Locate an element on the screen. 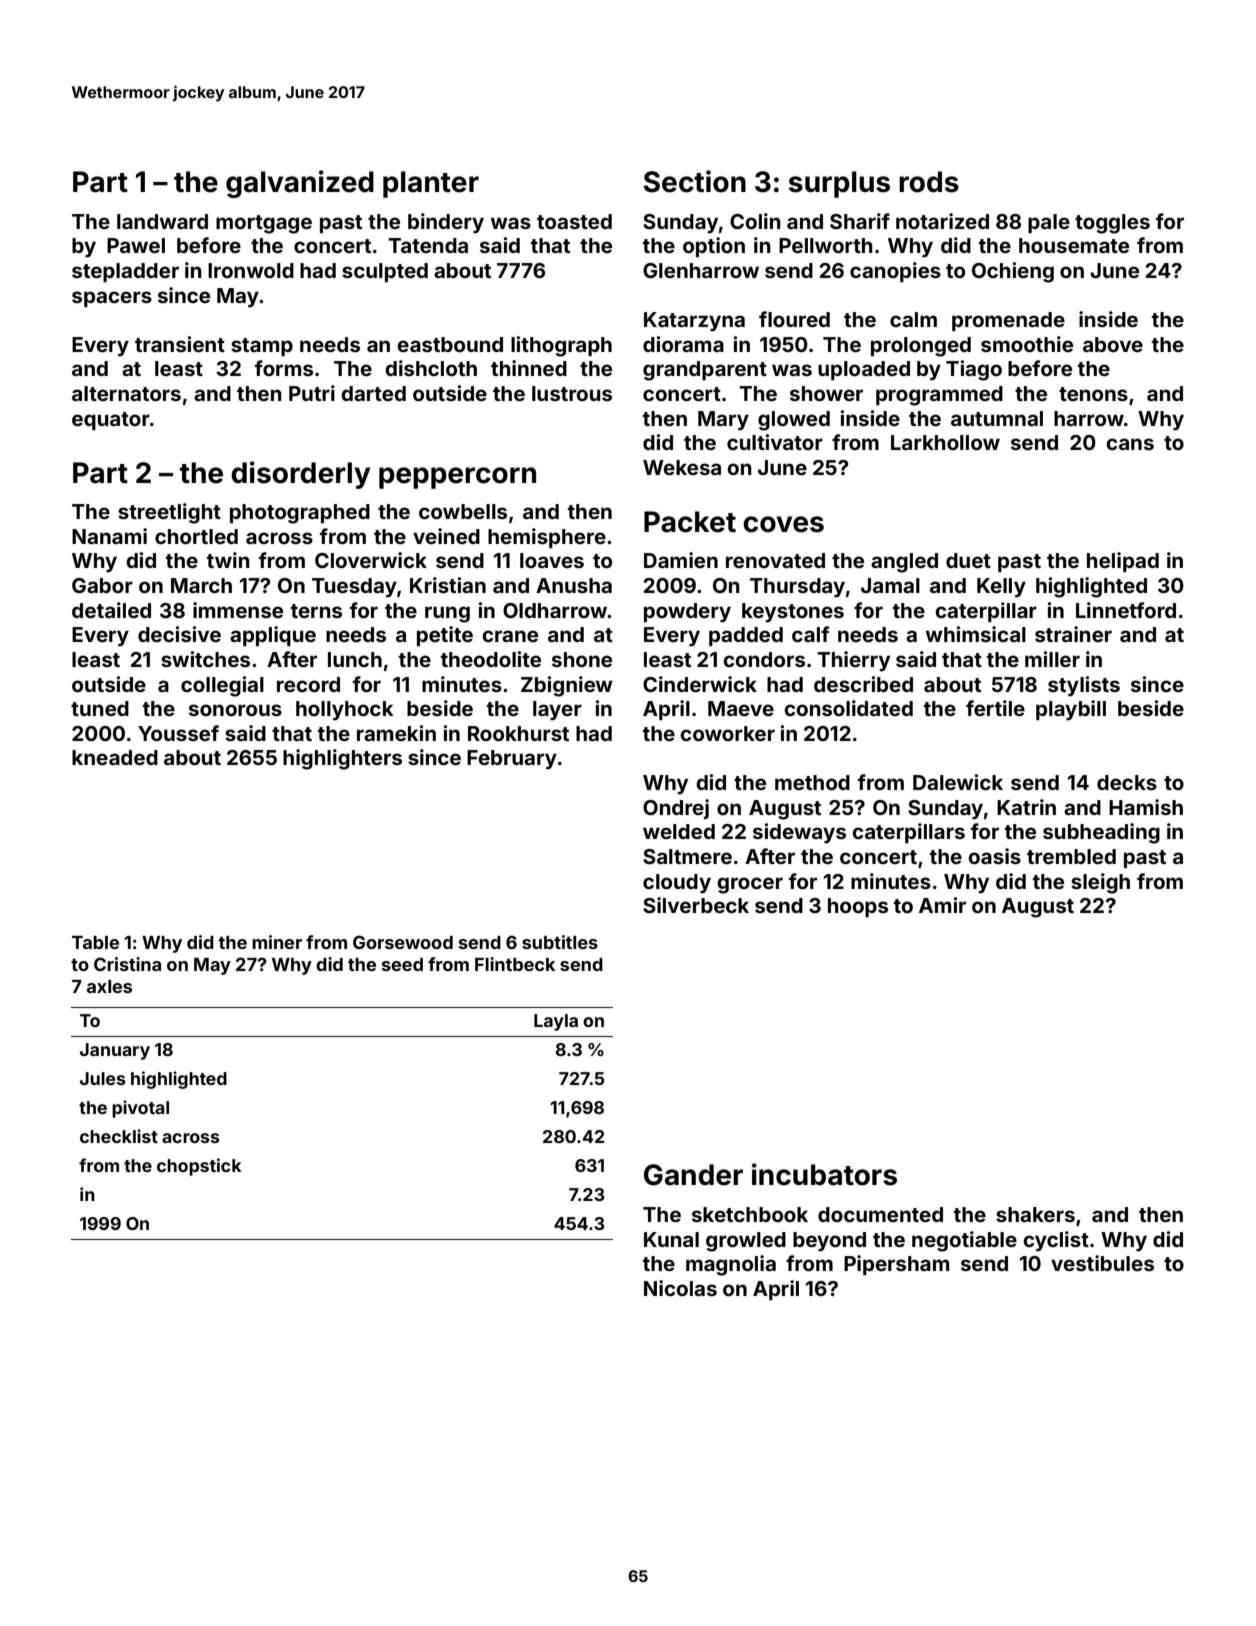  chopstick is located at coordinates (199, 1167).
